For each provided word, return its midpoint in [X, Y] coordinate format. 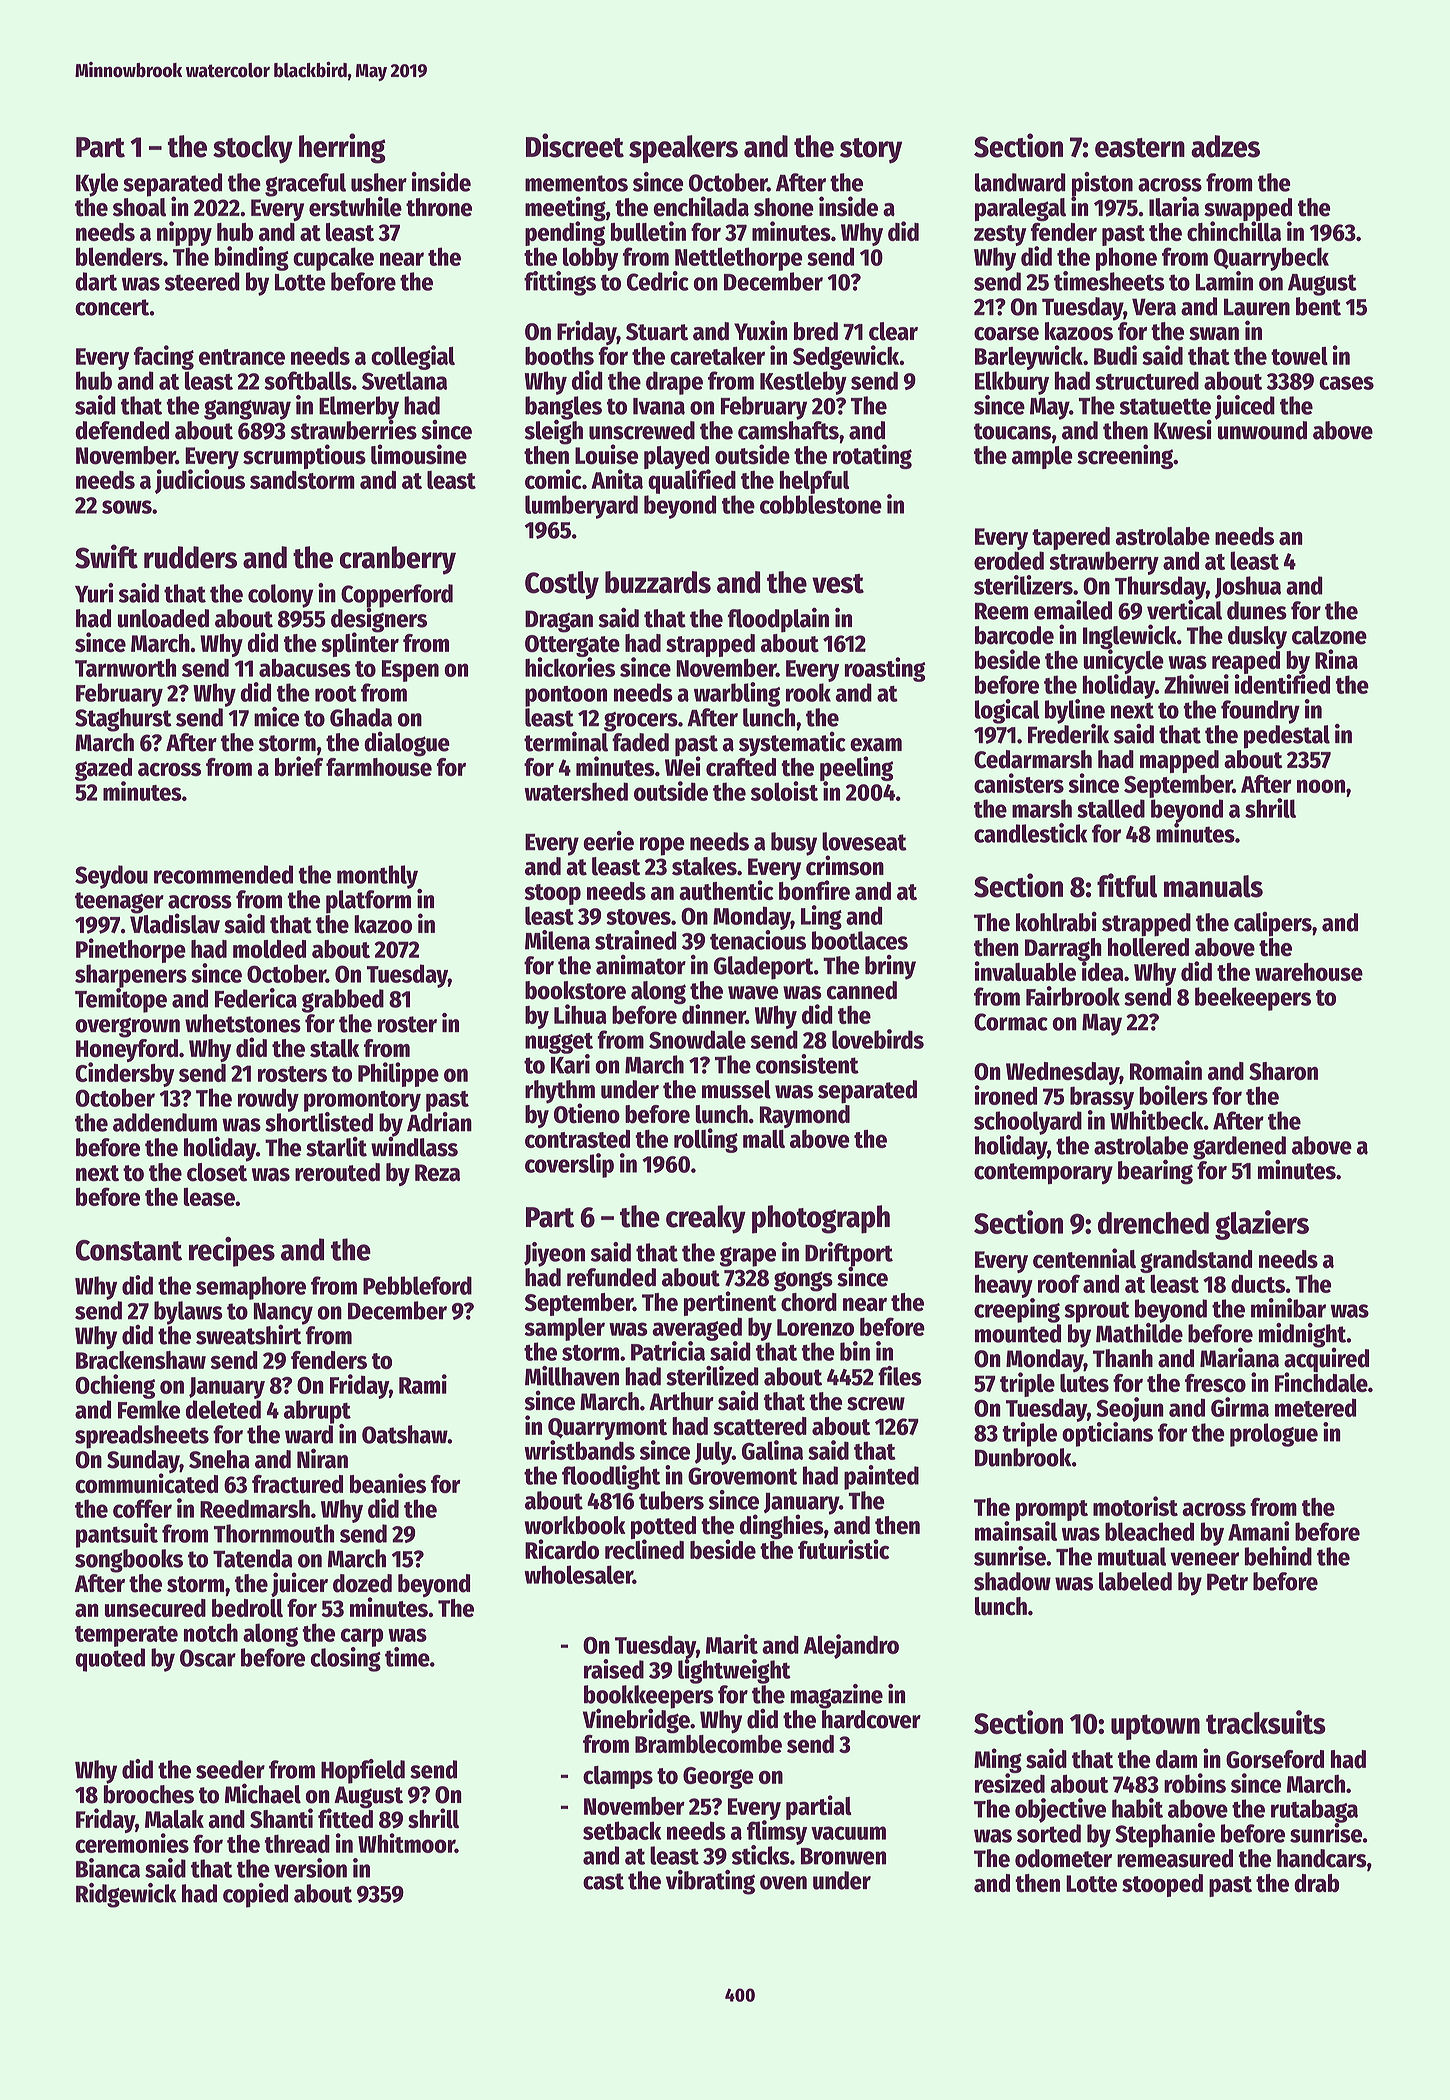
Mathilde [1139, 1333]
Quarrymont [607, 1429]
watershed [576, 791]
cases [1346, 383]
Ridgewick [126, 1895]
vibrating [710, 1882]
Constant [129, 1250]
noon [1321, 786]
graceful [305, 185]
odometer [1063, 1858]
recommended [223, 874]
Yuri [94, 593]
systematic [792, 743]
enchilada [701, 206]
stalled [1111, 808]
